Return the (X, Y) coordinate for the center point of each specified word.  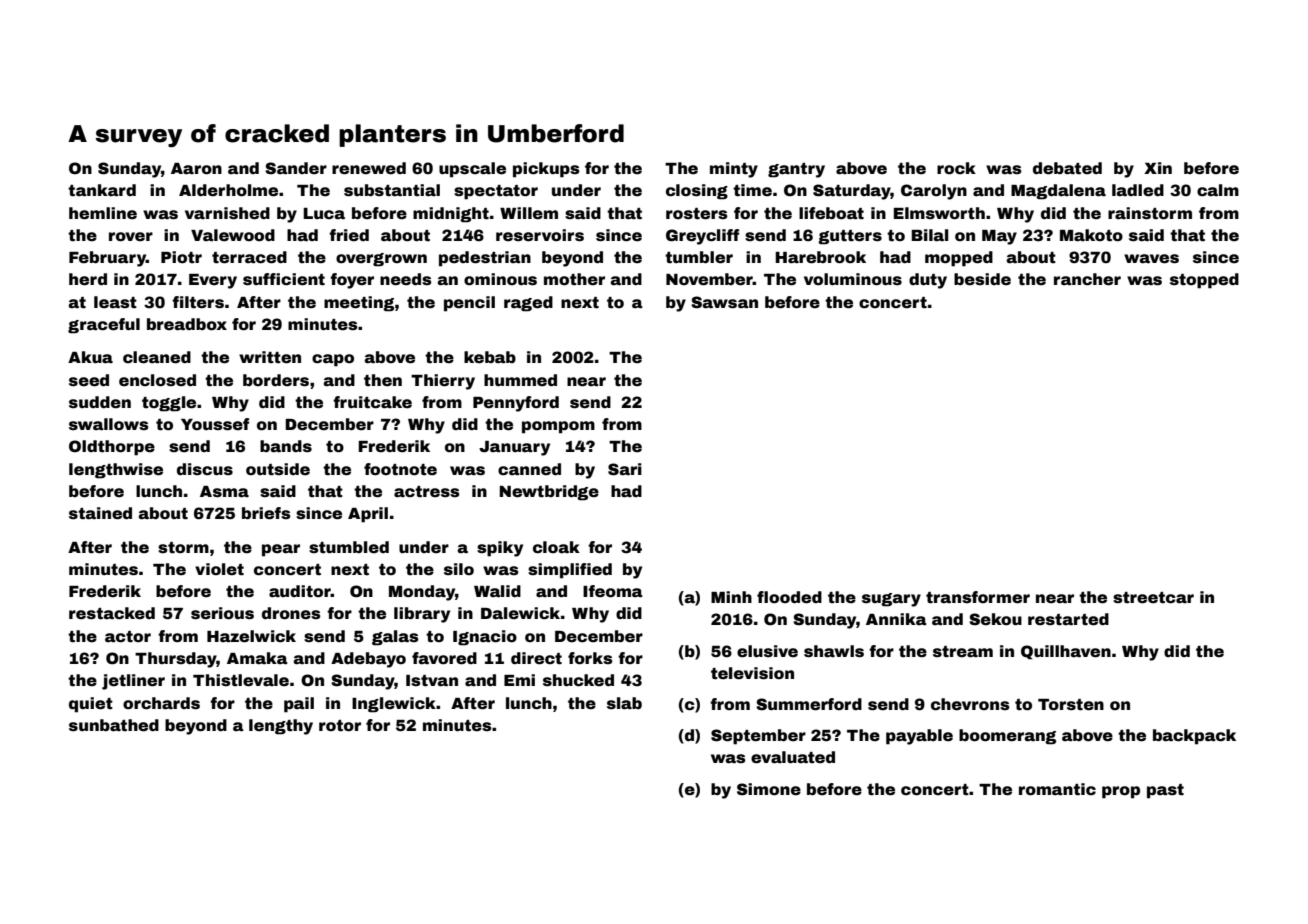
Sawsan (724, 302)
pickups (546, 170)
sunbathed (114, 725)
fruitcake (372, 402)
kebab (490, 357)
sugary (891, 600)
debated (1067, 168)
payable (919, 737)
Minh (731, 597)
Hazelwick (251, 636)
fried (349, 235)
